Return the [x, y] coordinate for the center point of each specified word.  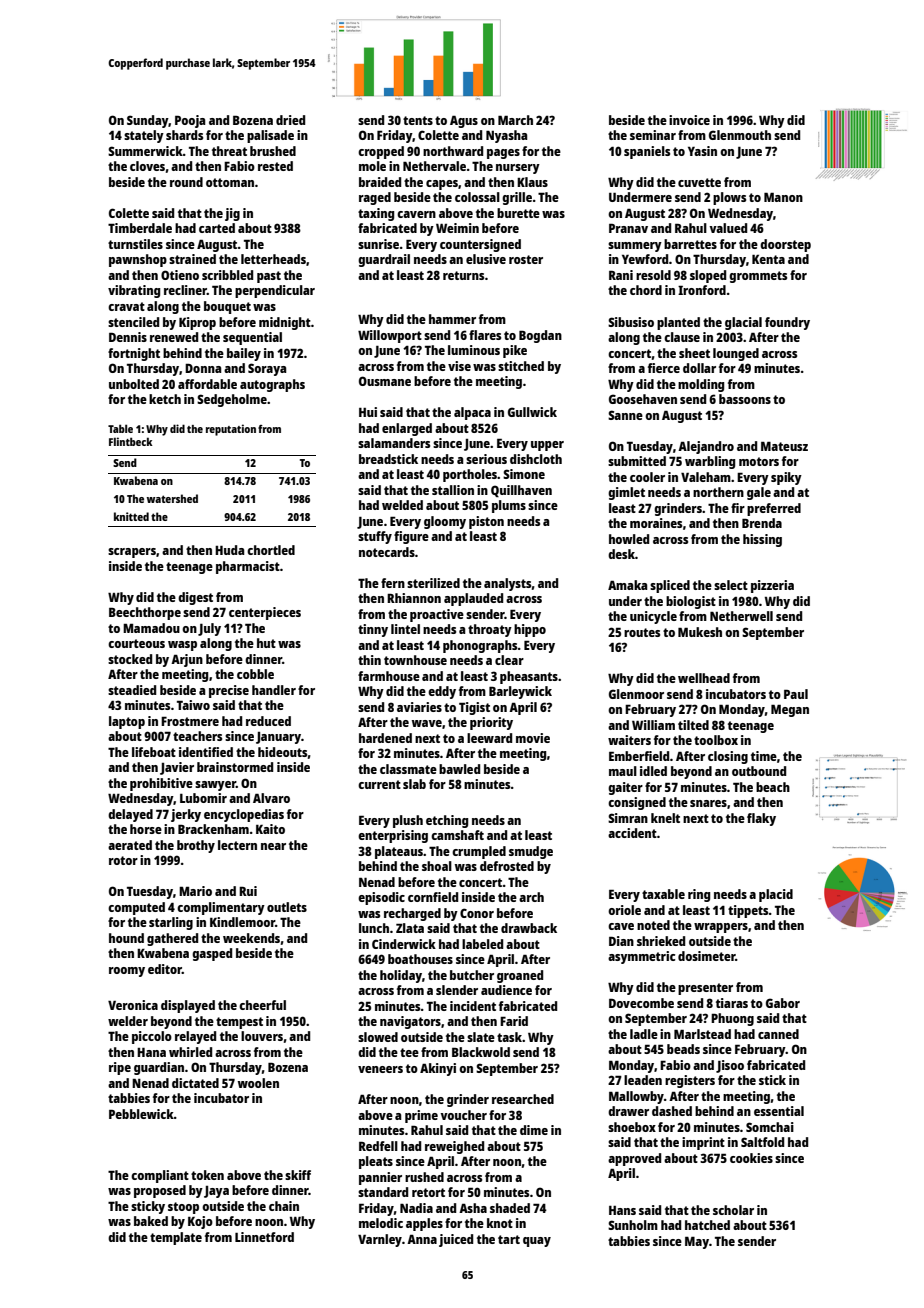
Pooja [190, 121]
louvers [262, 1036]
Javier [177, 768]
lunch [374, 928]
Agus [464, 122]
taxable [663, 894]
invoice [689, 120]
